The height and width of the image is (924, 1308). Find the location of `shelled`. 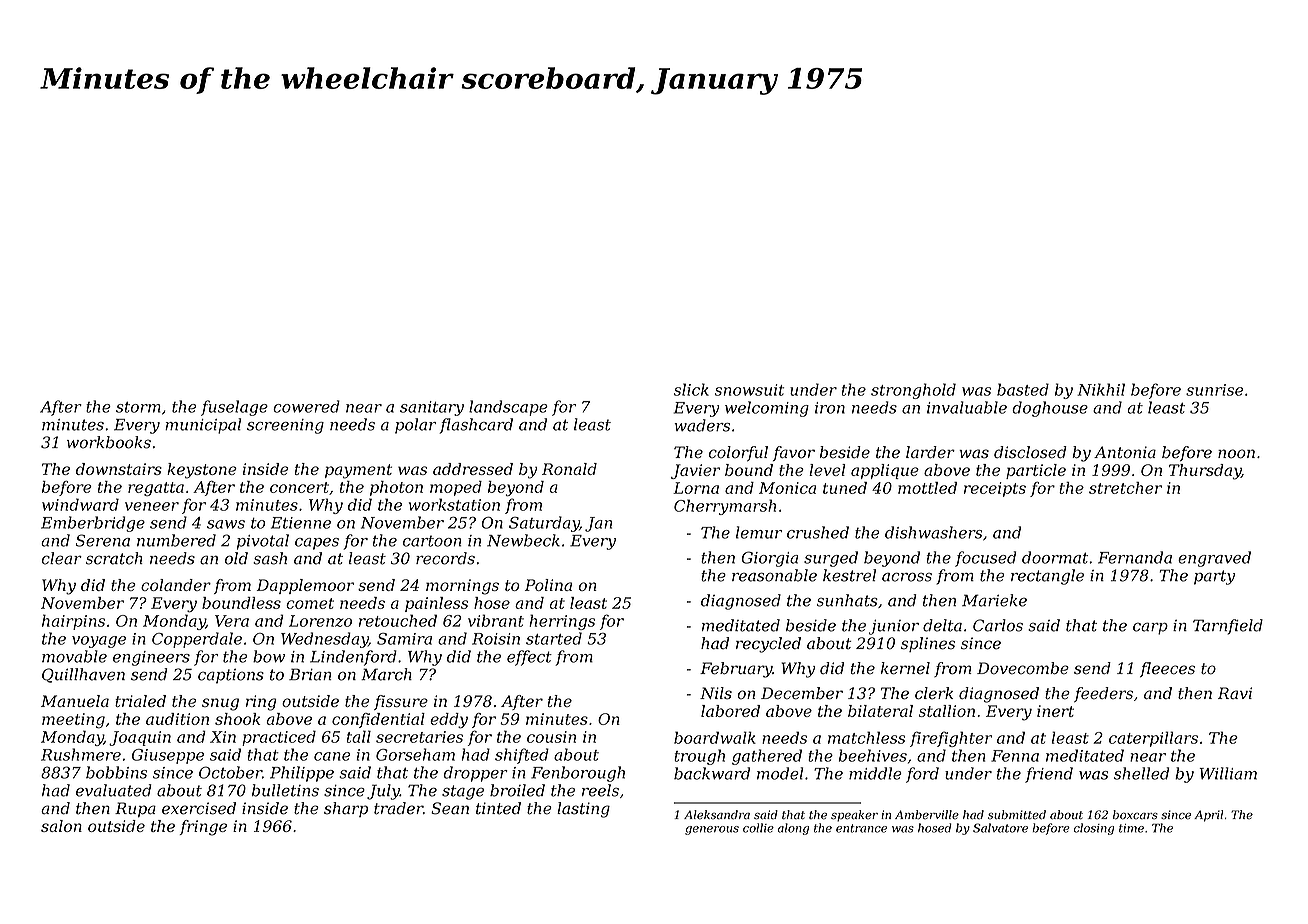

shelled is located at coordinates (1141, 773).
